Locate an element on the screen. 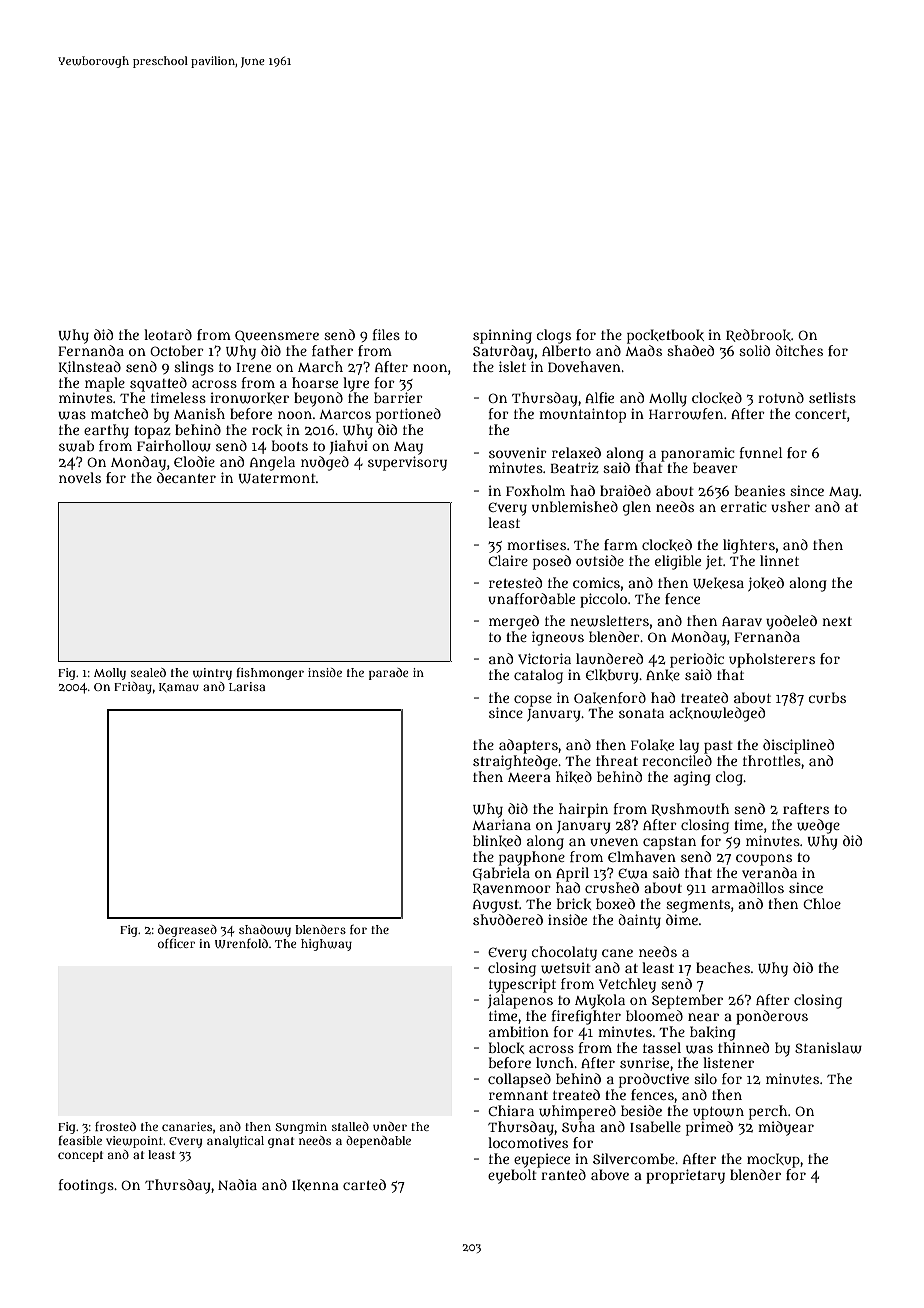 This screenshot has width=924, height=1308. adapters is located at coordinates (528, 746).
